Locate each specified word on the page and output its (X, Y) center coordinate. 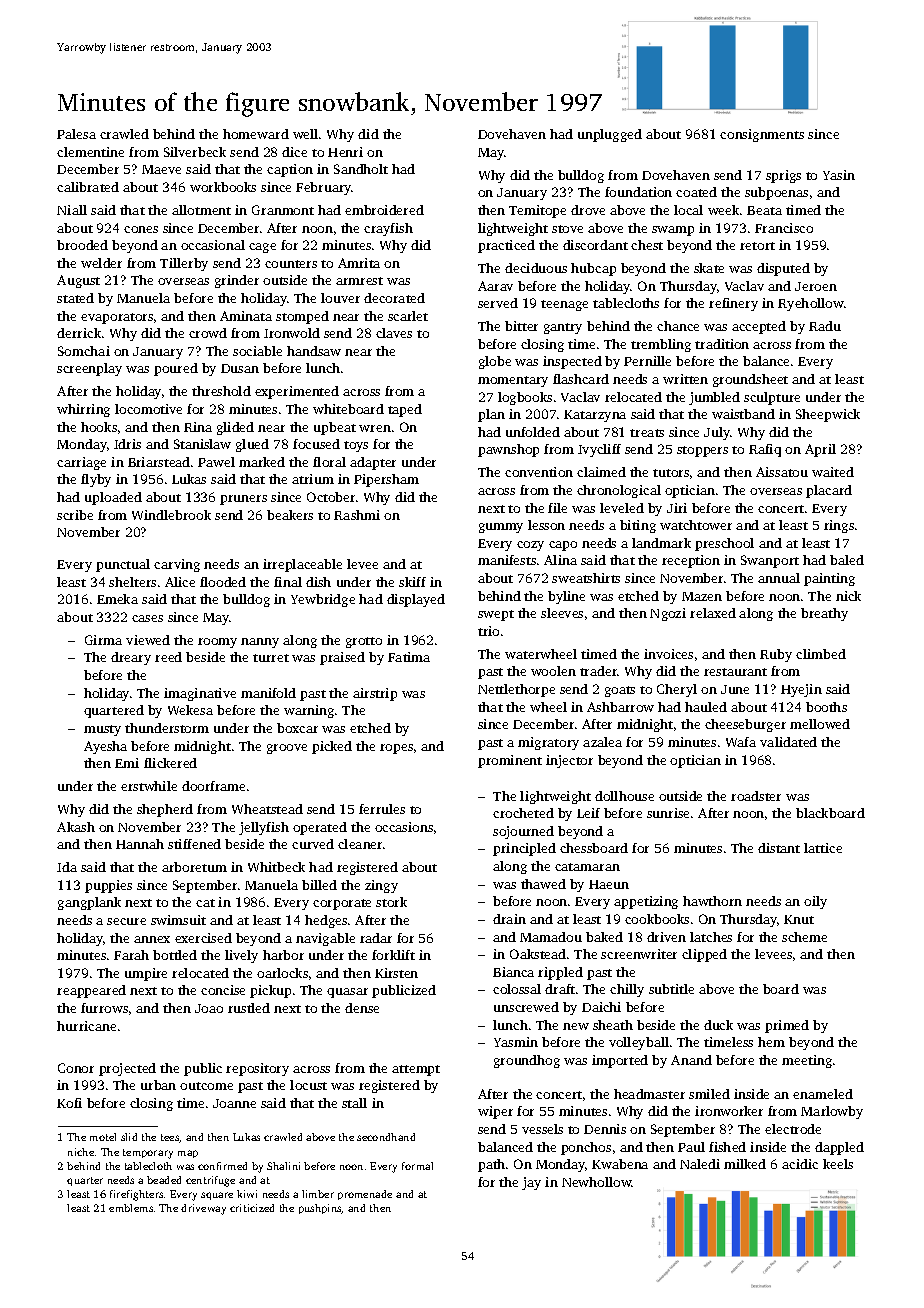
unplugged (610, 135)
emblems (131, 1208)
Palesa (76, 134)
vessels (542, 1129)
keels (838, 1164)
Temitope (537, 211)
